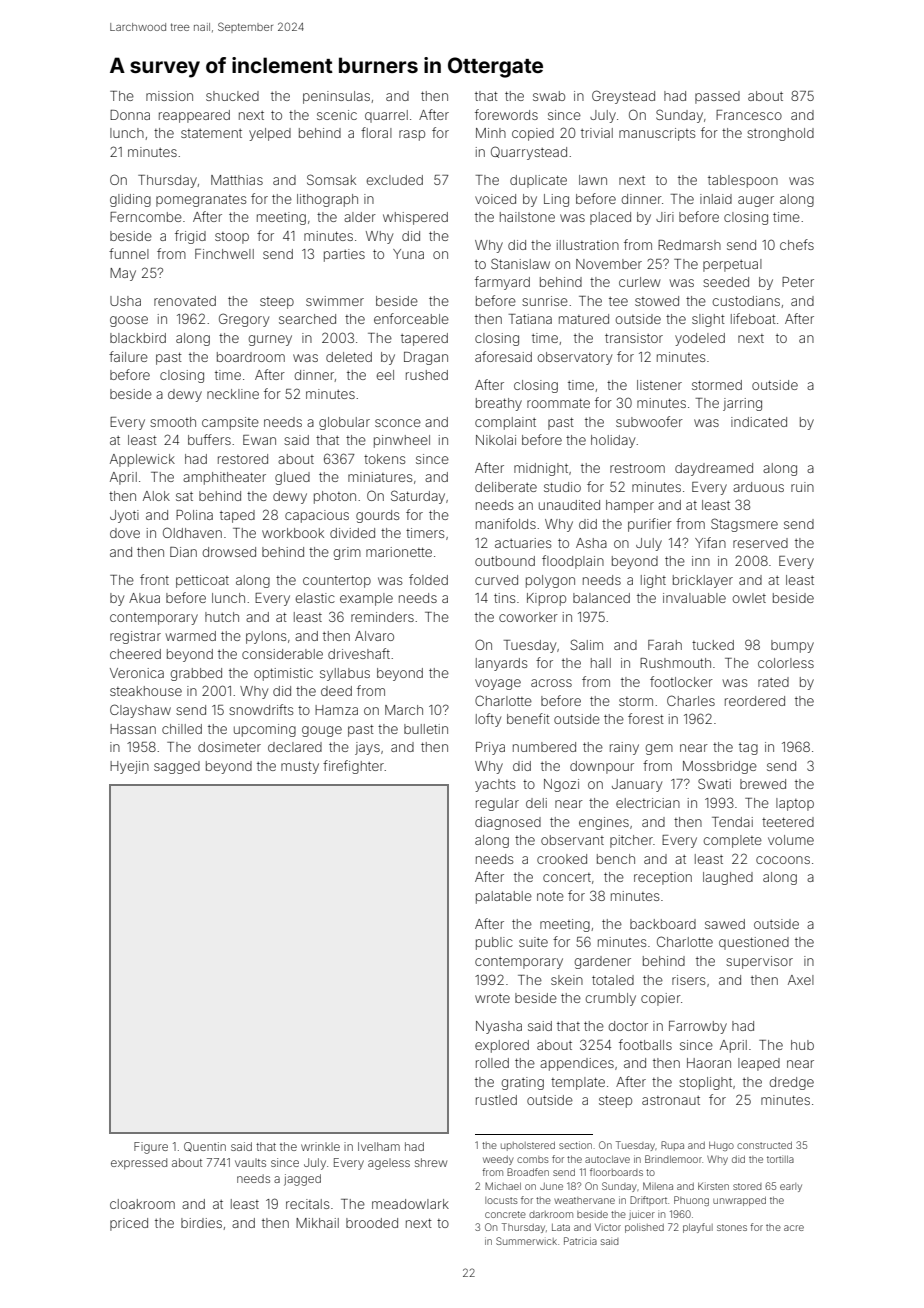  Describe the element at coordinates (562, 859) in the screenshot. I see `crooked` at that location.
